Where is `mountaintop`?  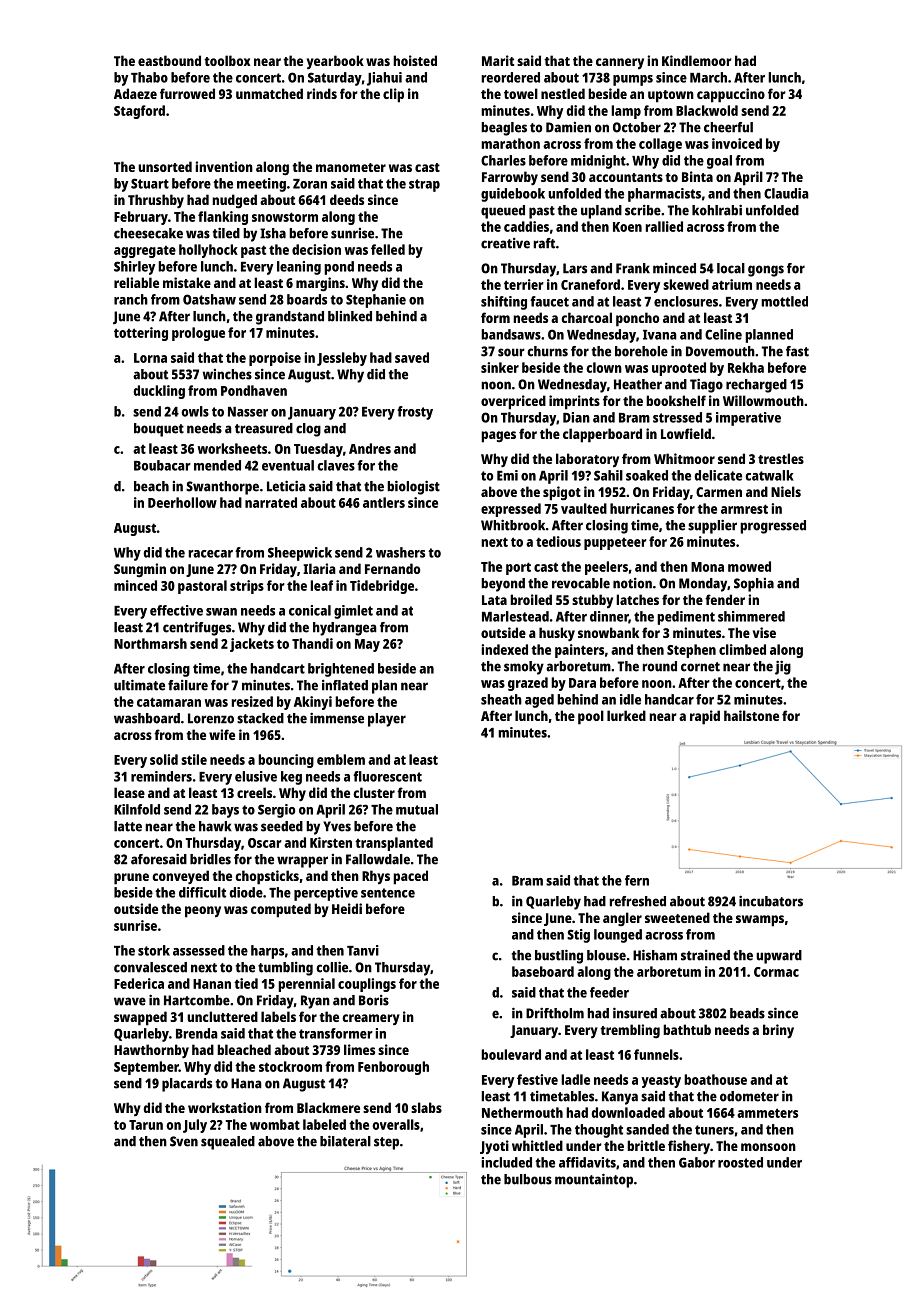
mountaintop is located at coordinates (594, 1180).
